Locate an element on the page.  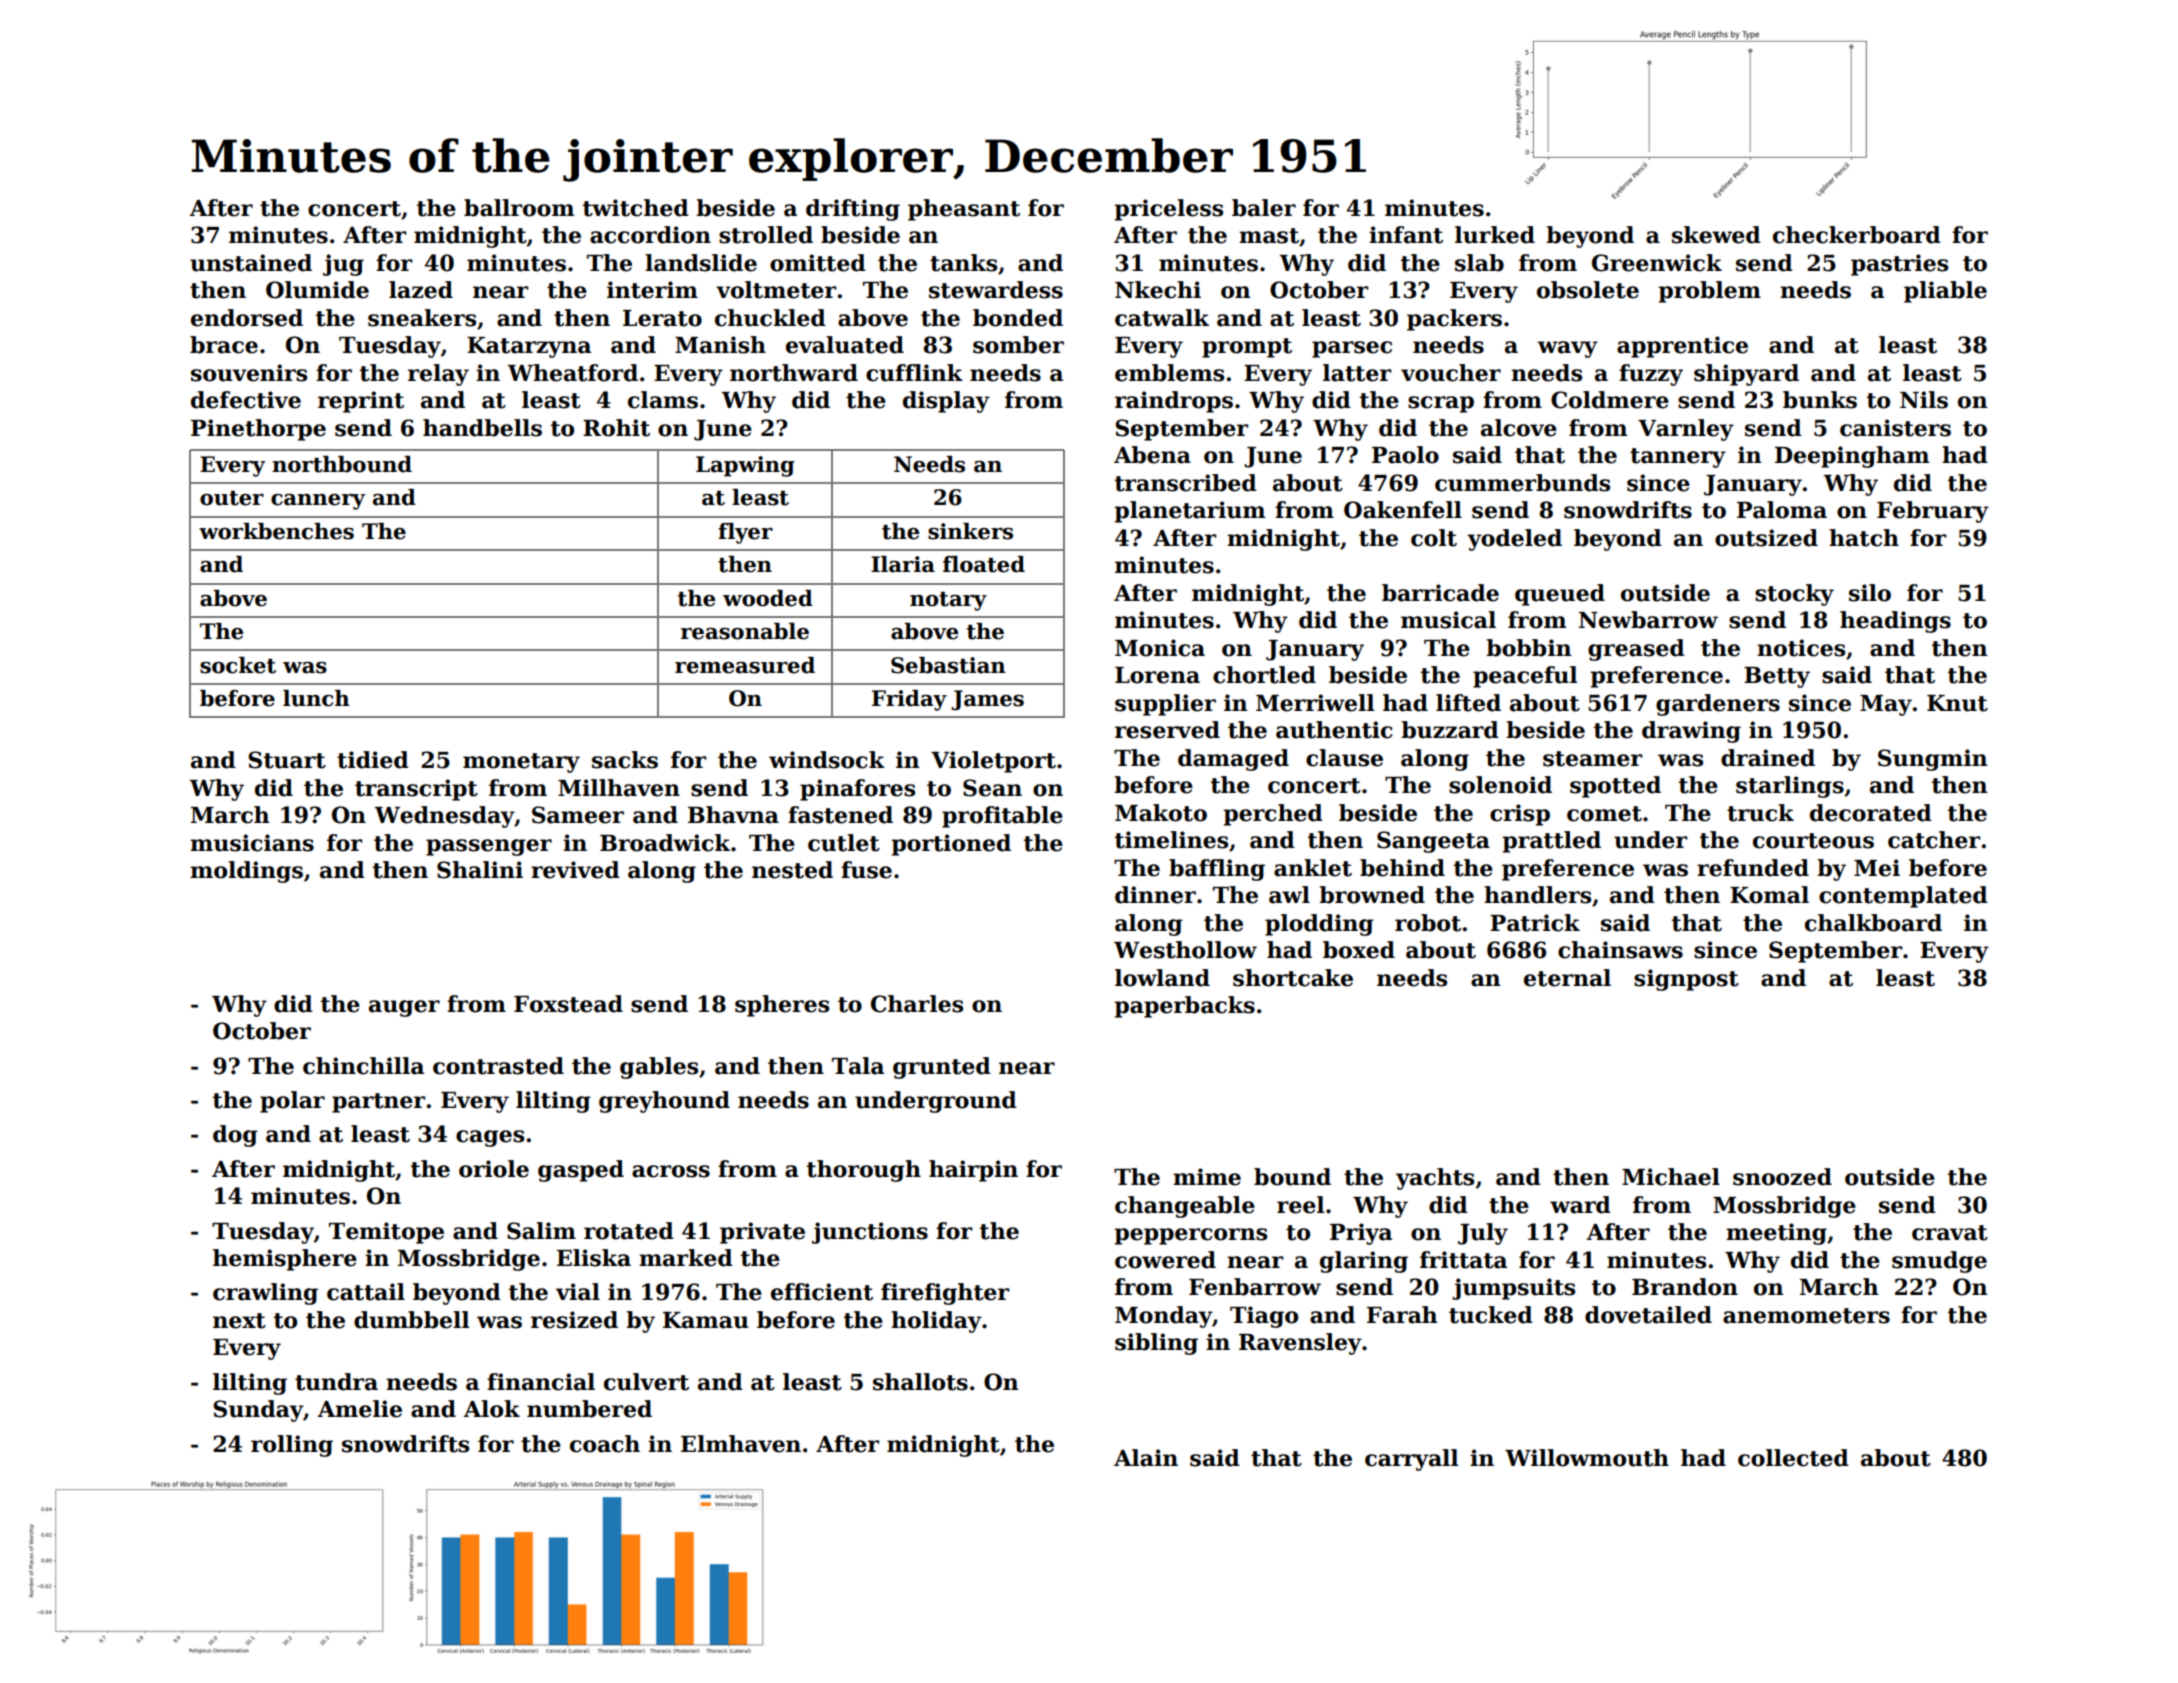
chalkboard is located at coordinates (1873, 923).
